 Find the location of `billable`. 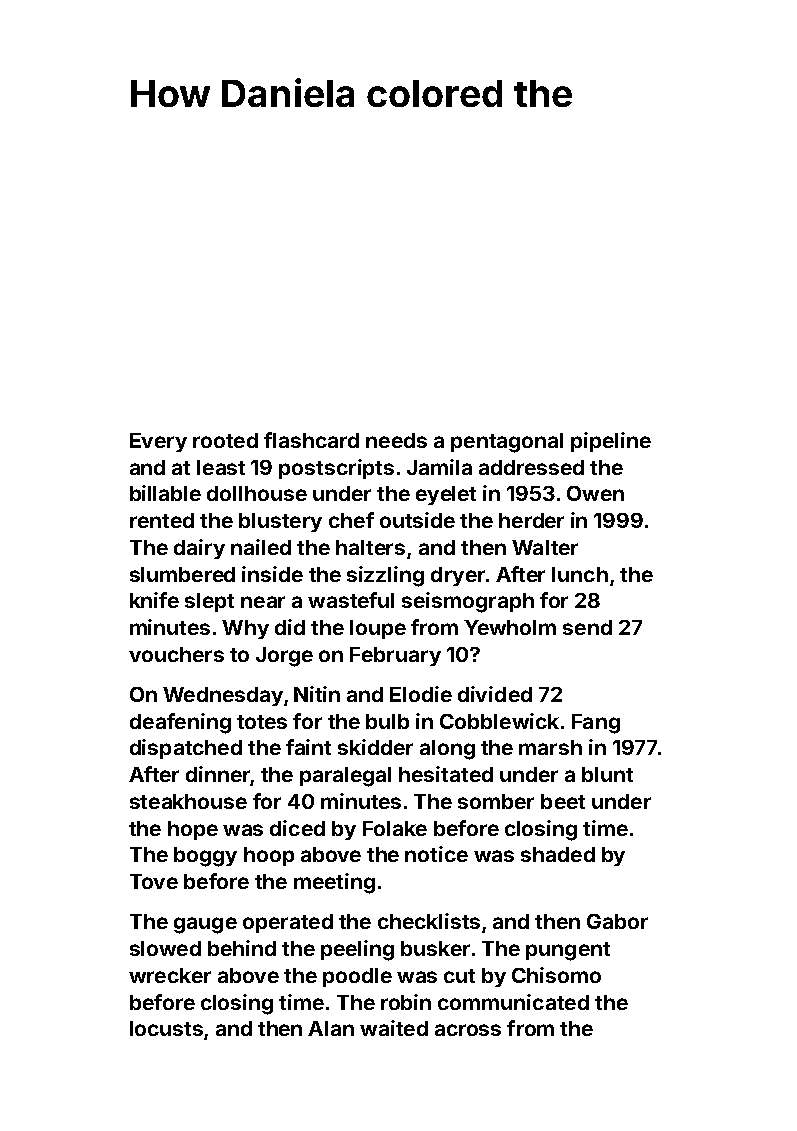

billable is located at coordinates (165, 493).
